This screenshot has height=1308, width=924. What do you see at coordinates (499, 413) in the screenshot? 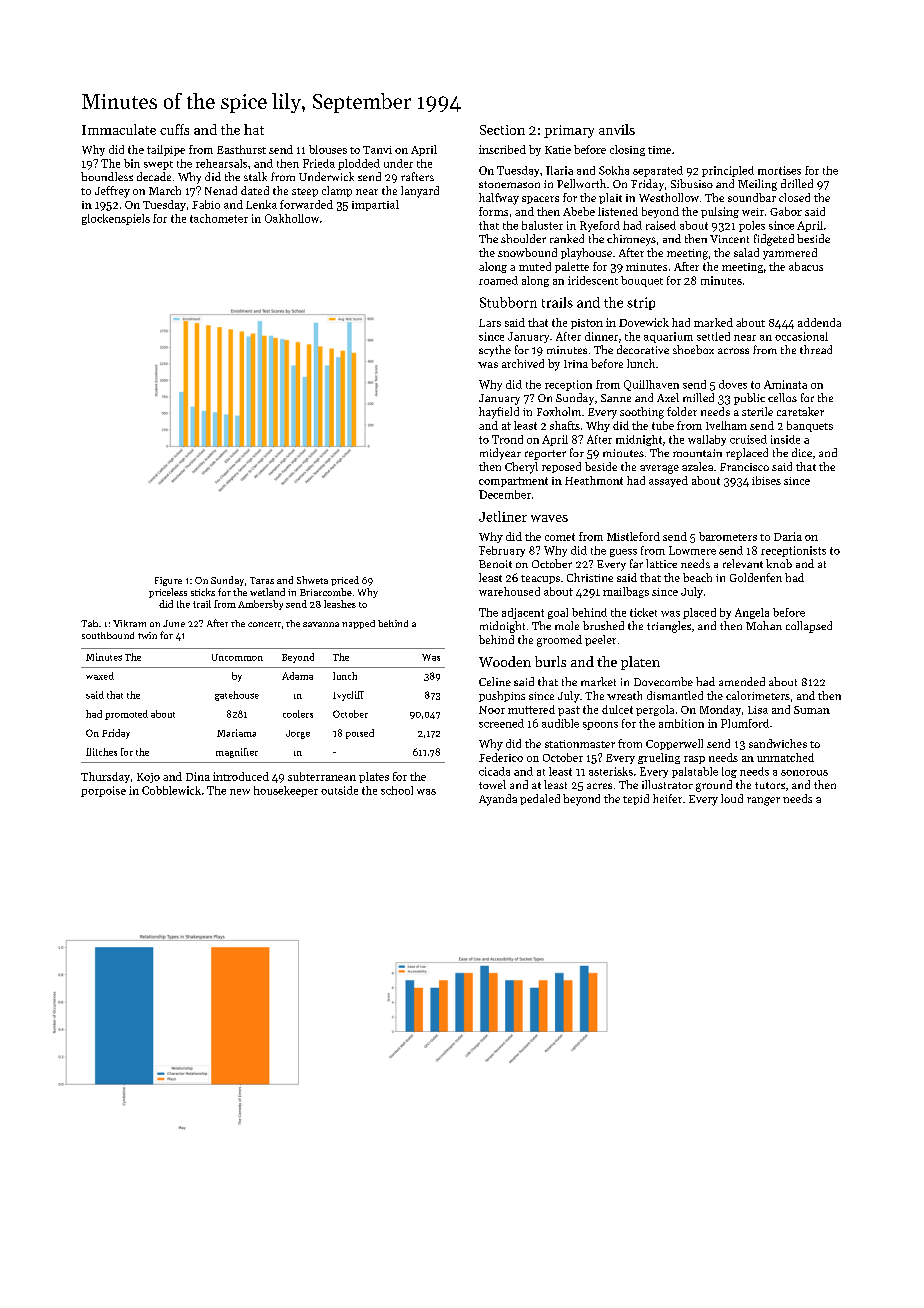
I see `hayfield` at bounding box center [499, 413].
